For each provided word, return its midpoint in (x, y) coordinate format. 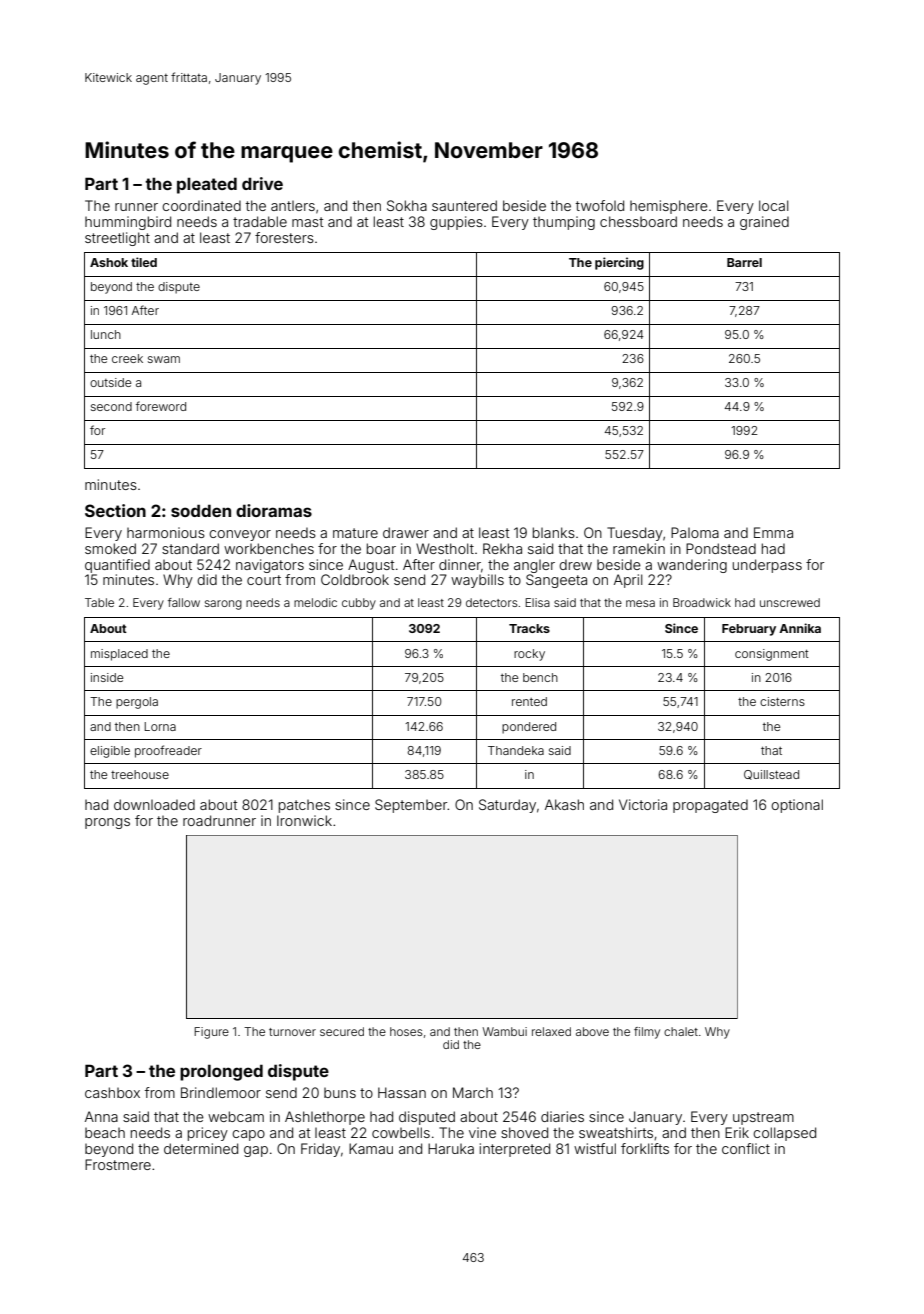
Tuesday (635, 534)
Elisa (537, 602)
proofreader (168, 751)
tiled (144, 262)
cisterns (782, 701)
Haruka (451, 1148)
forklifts (645, 1148)
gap (256, 1151)
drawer (406, 532)
